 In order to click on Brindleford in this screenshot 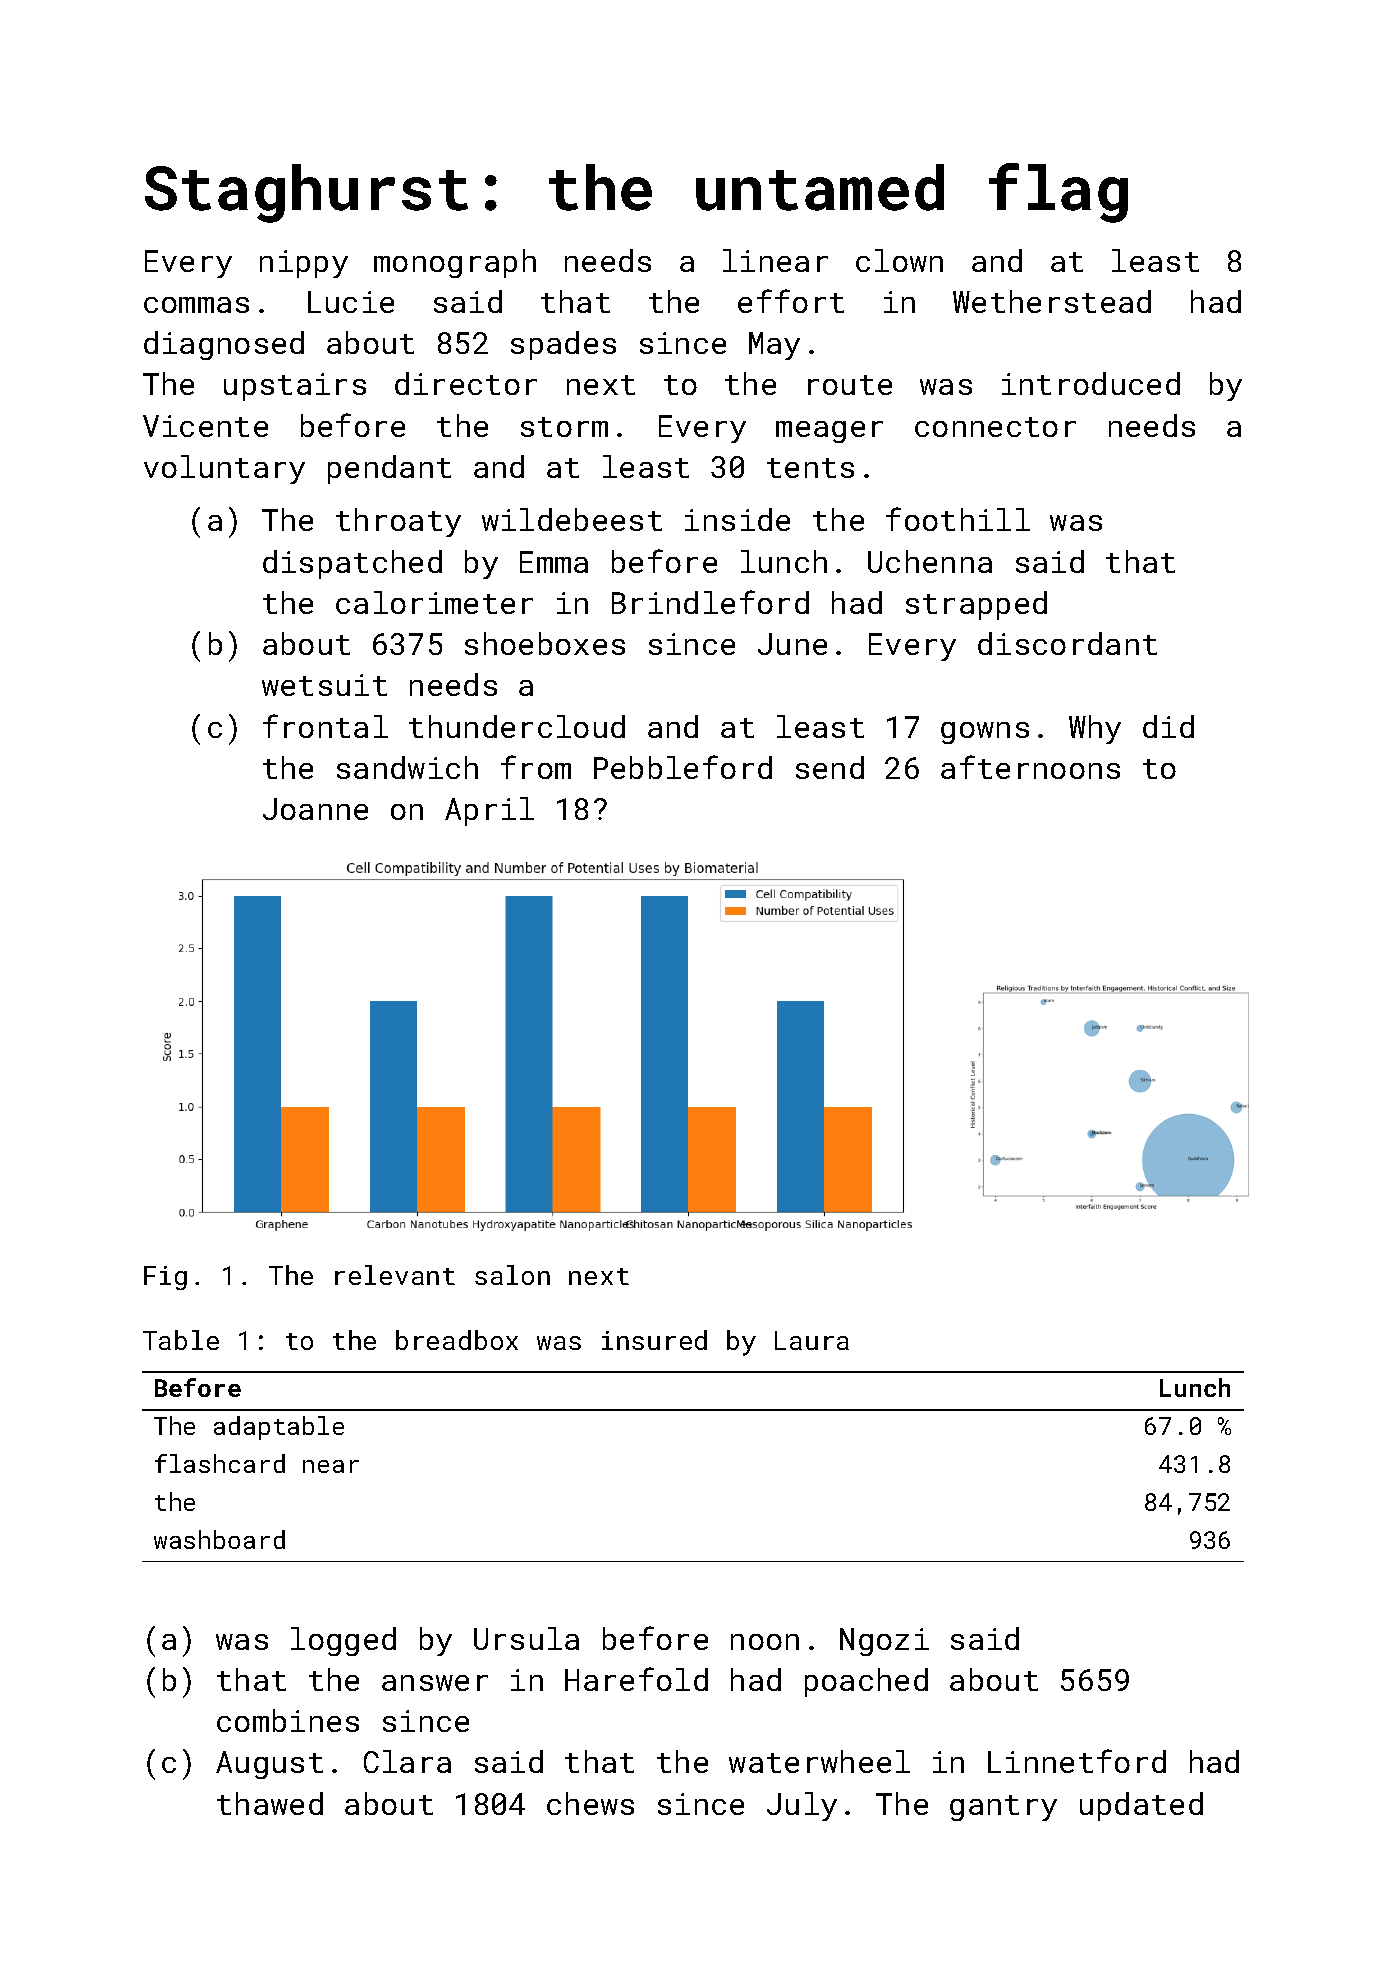, I will do `click(710, 602)`.
